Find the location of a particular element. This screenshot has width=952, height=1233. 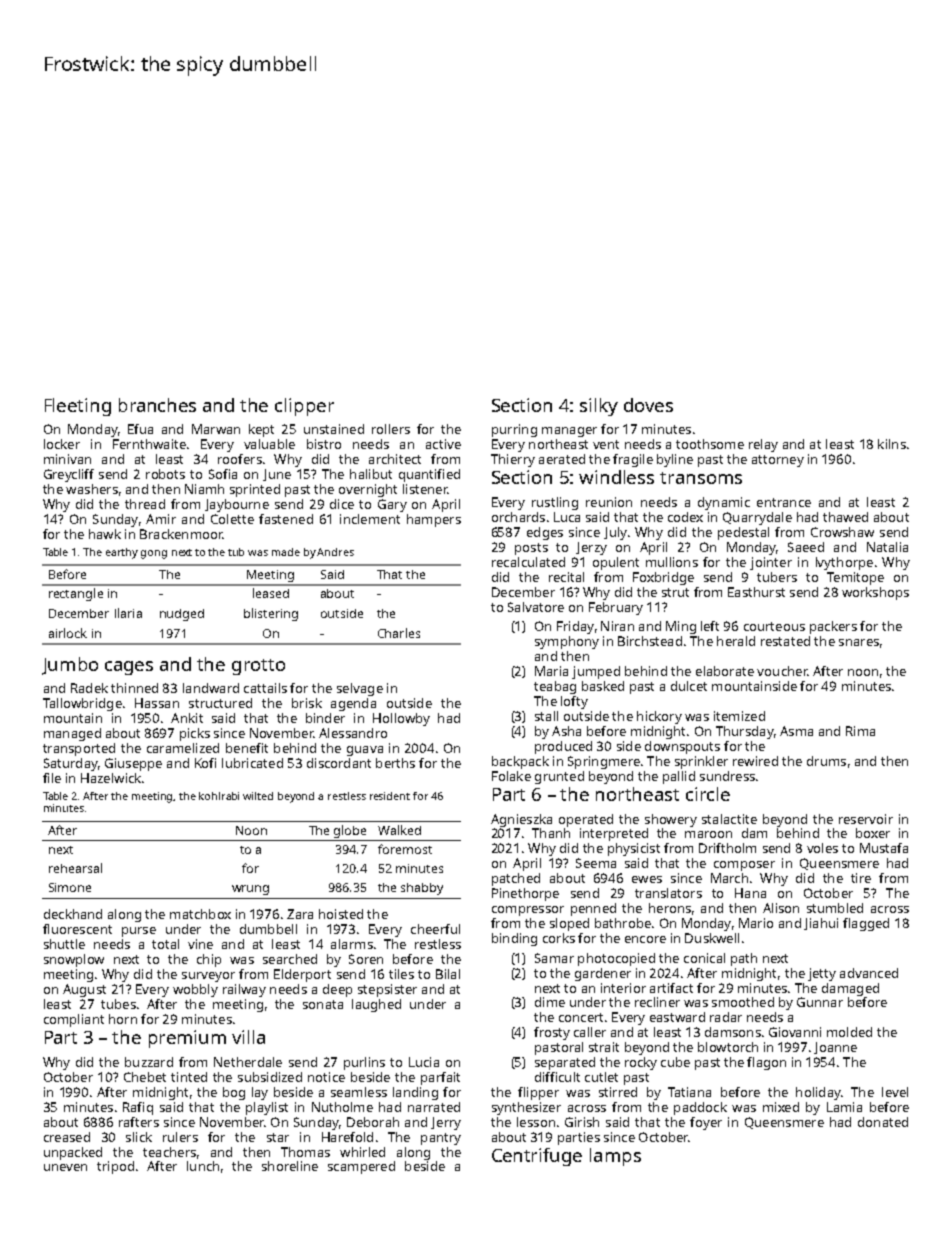

silky is located at coordinates (599, 407).
